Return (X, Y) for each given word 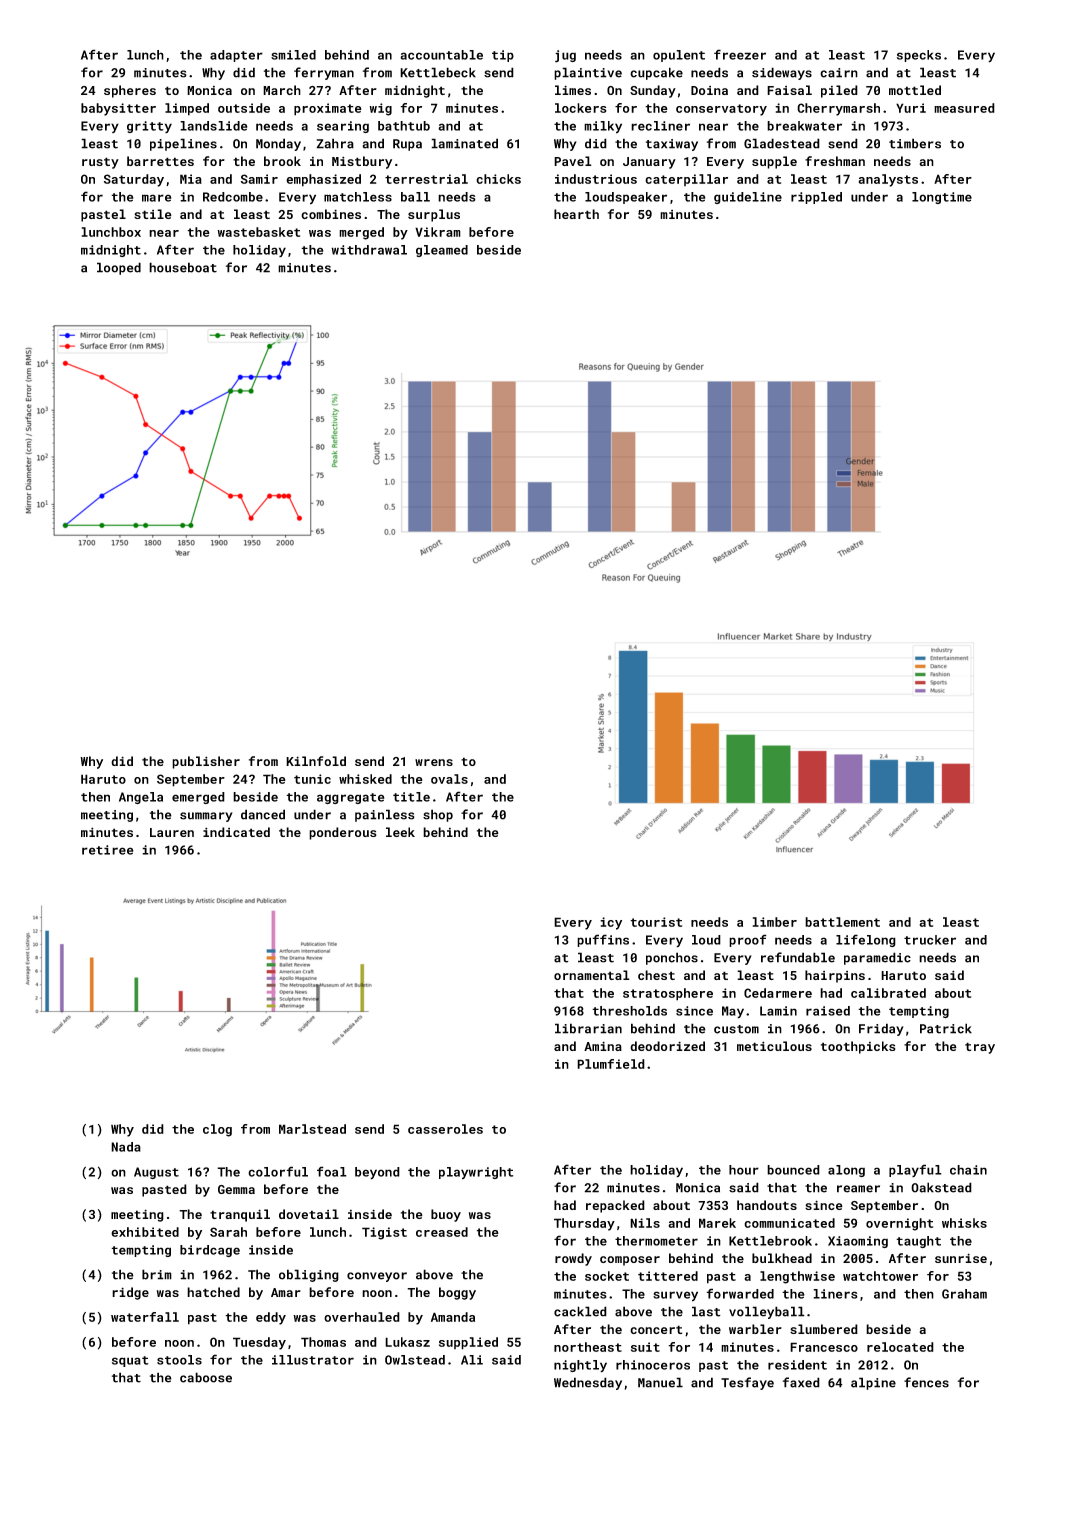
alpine (873, 1383)
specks (919, 56)
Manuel (660, 1382)
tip (503, 56)
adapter (236, 56)
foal (332, 1171)
